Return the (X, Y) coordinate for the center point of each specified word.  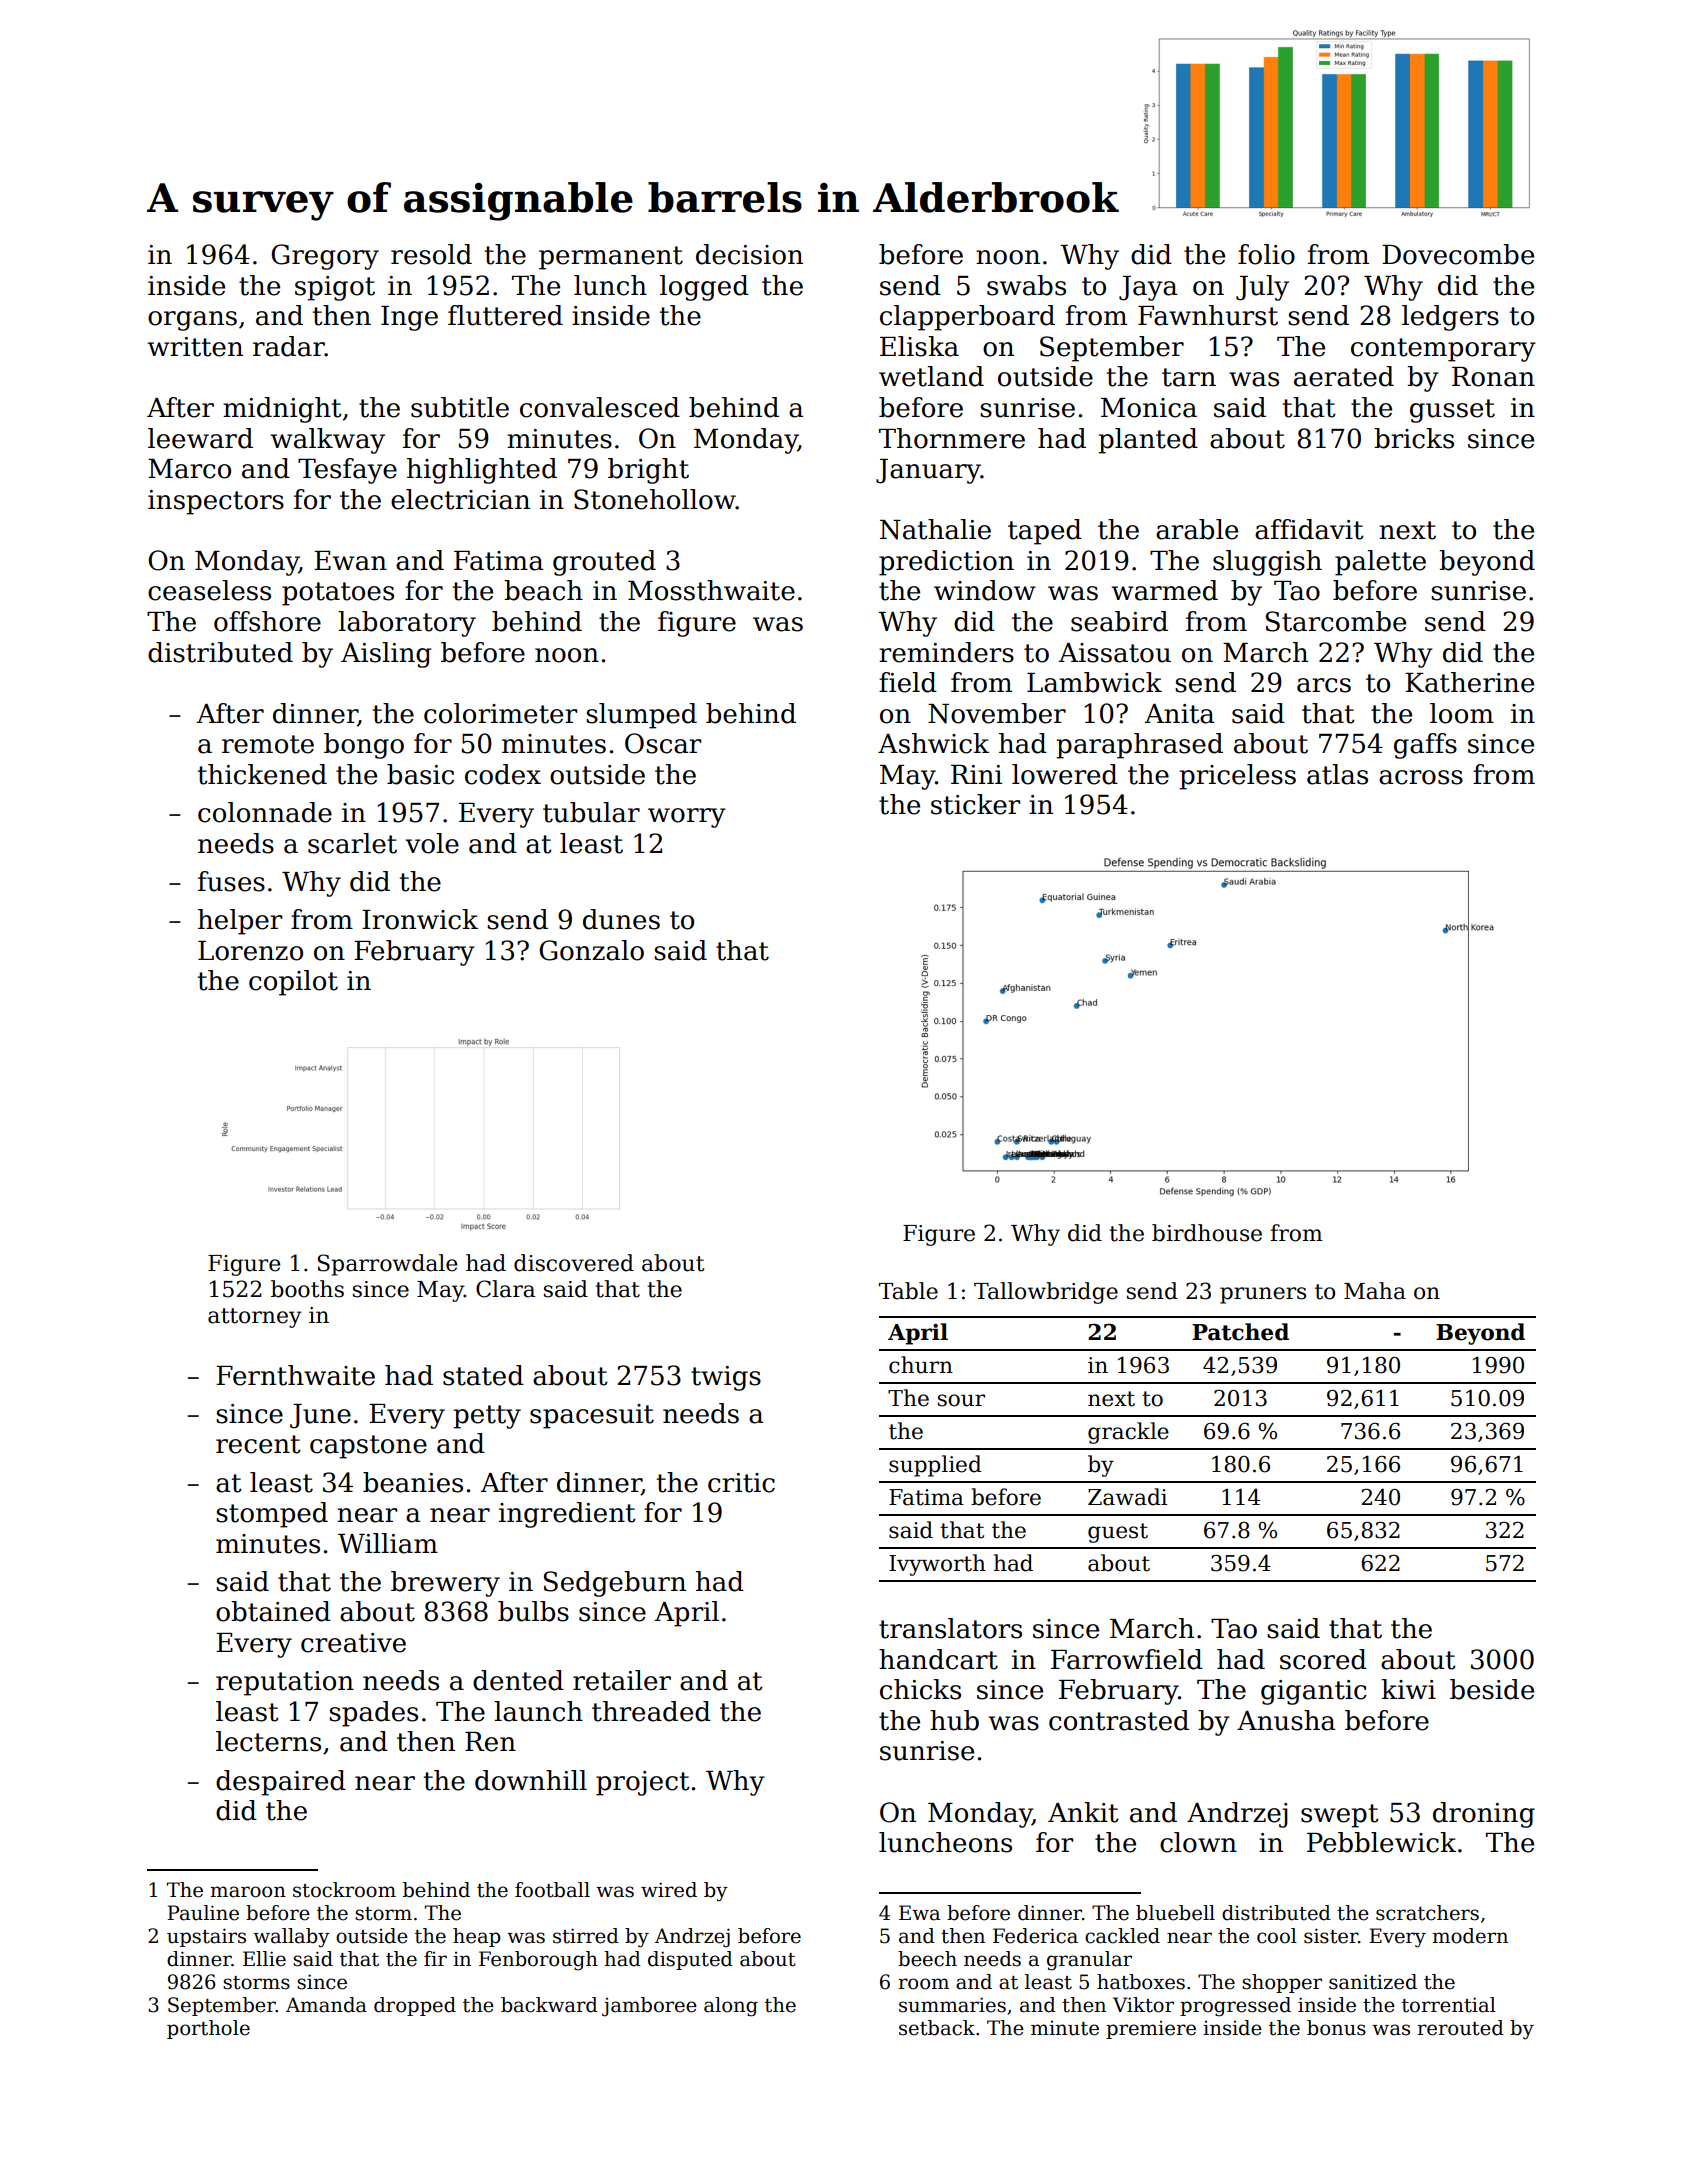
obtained (273, 1611)
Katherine (1469, 682)
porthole (208, 2029)
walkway (328, 441)
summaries (952, 2005)
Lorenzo (250, 951)
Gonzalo (591, 950)
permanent (611, 258)
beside (1492, 1689)
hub (954, 1720)
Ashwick (933, 743)
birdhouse (1207, 1233)
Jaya (1148, 288)
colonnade (265, 812)
